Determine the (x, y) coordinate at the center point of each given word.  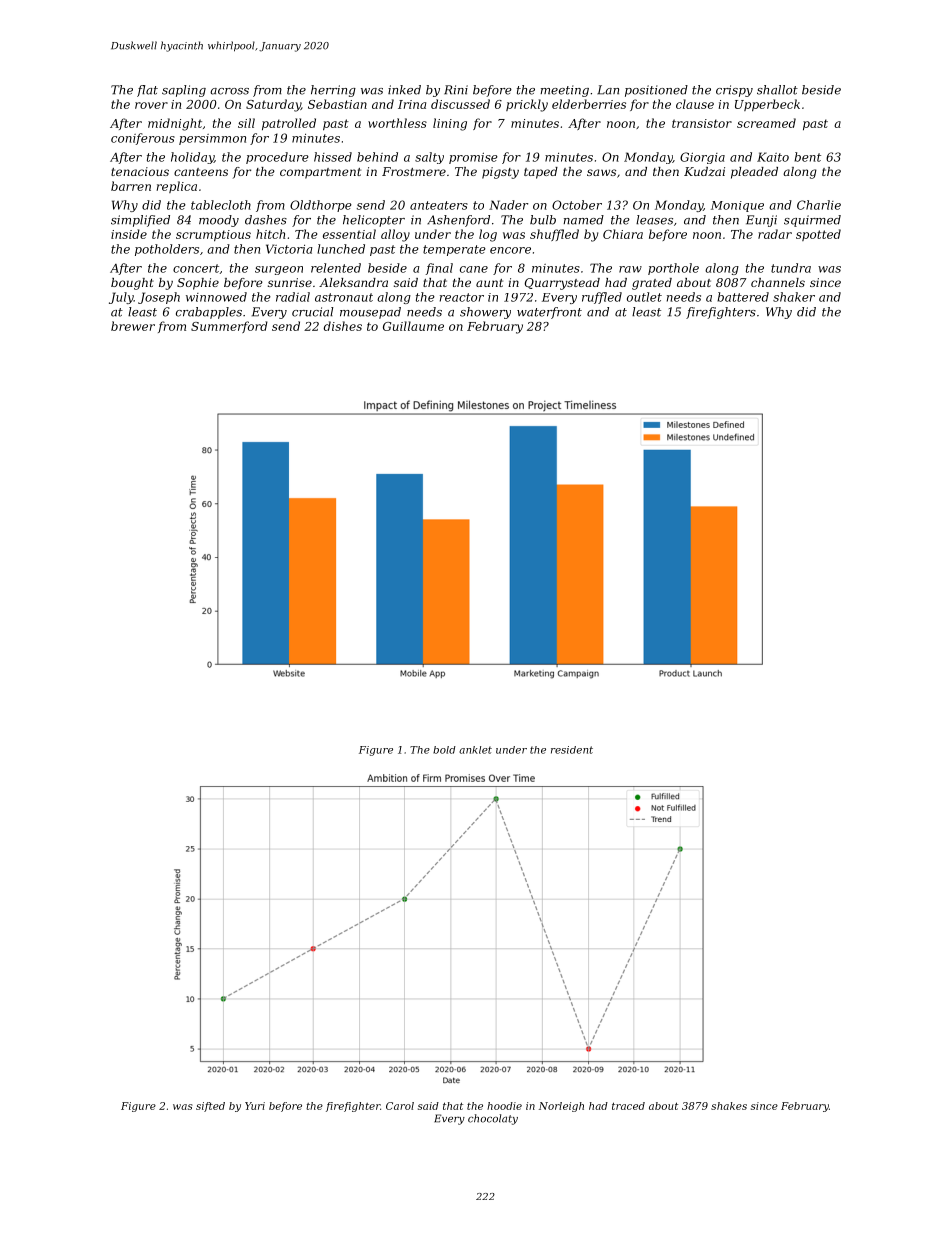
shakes (729, 1106)
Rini (456, 90)
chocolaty (493, 1119)
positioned (656, 91)
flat (147, 91)
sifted (210, 1107)
